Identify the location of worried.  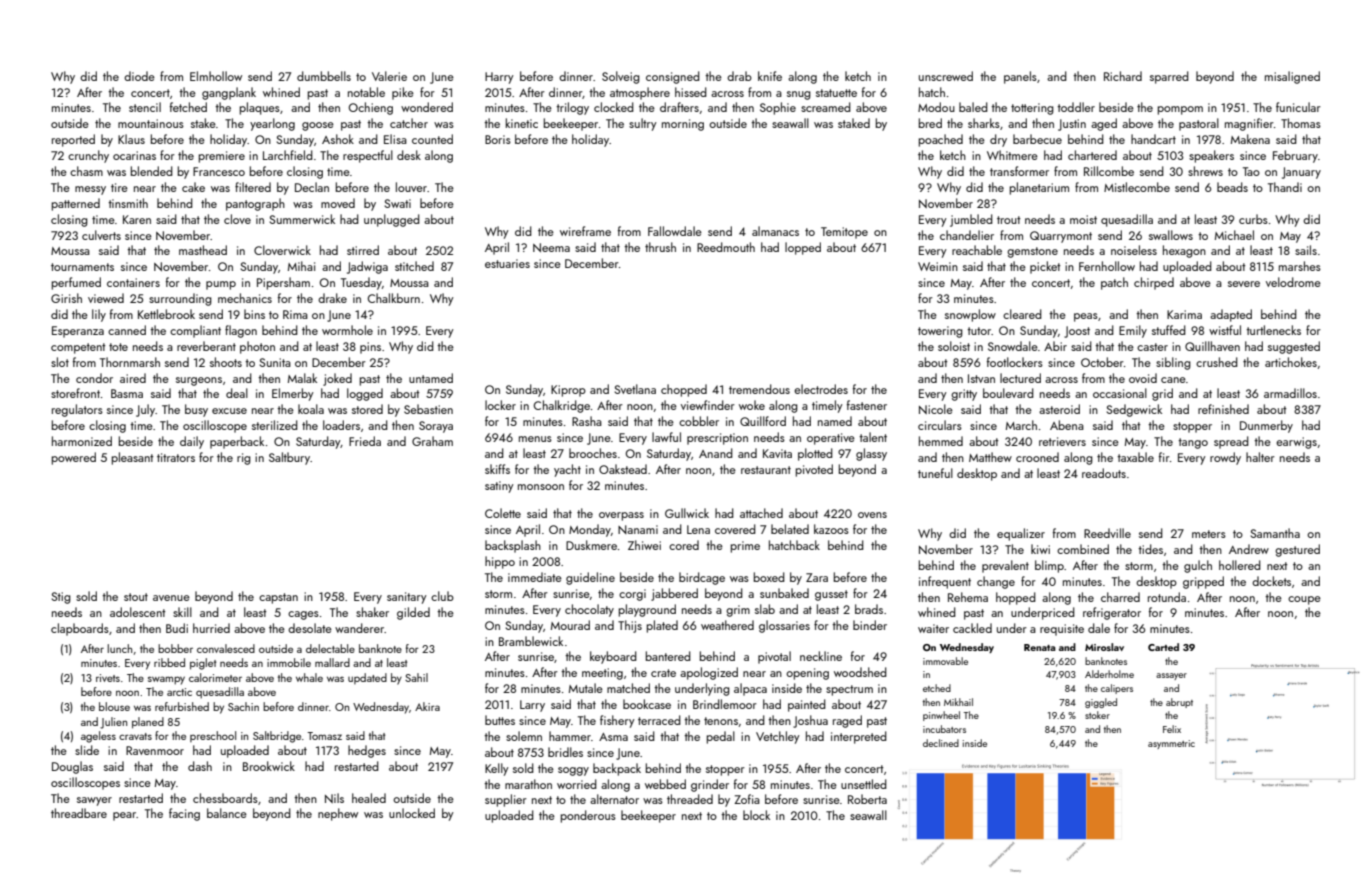
(577, 784).
